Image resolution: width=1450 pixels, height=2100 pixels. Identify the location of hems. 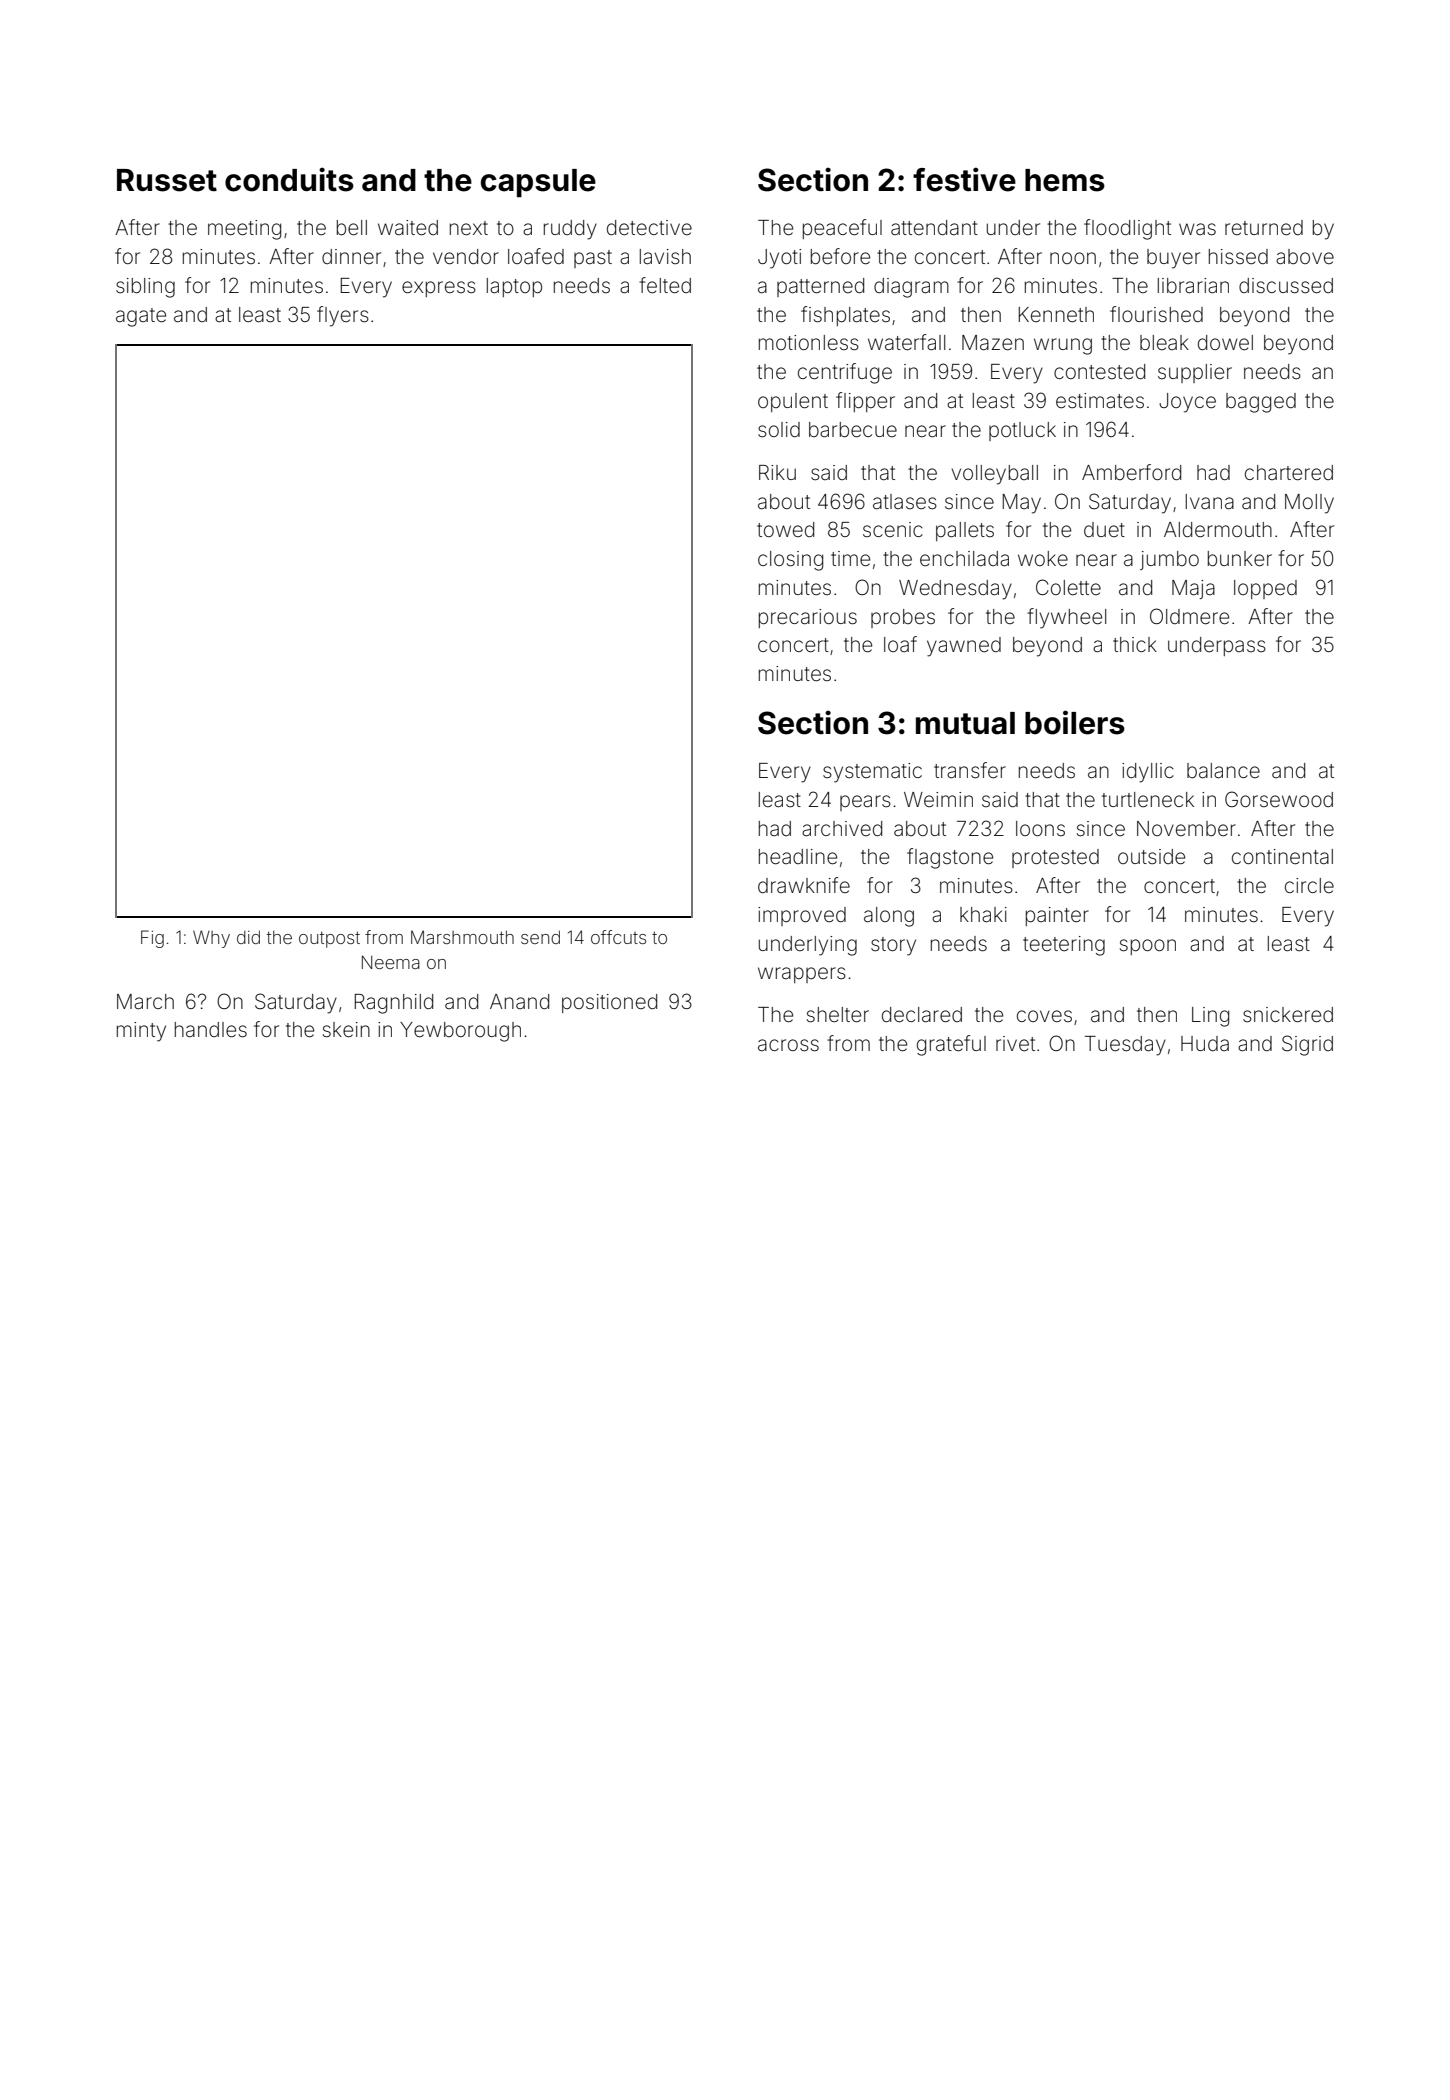
(1065, 180).
